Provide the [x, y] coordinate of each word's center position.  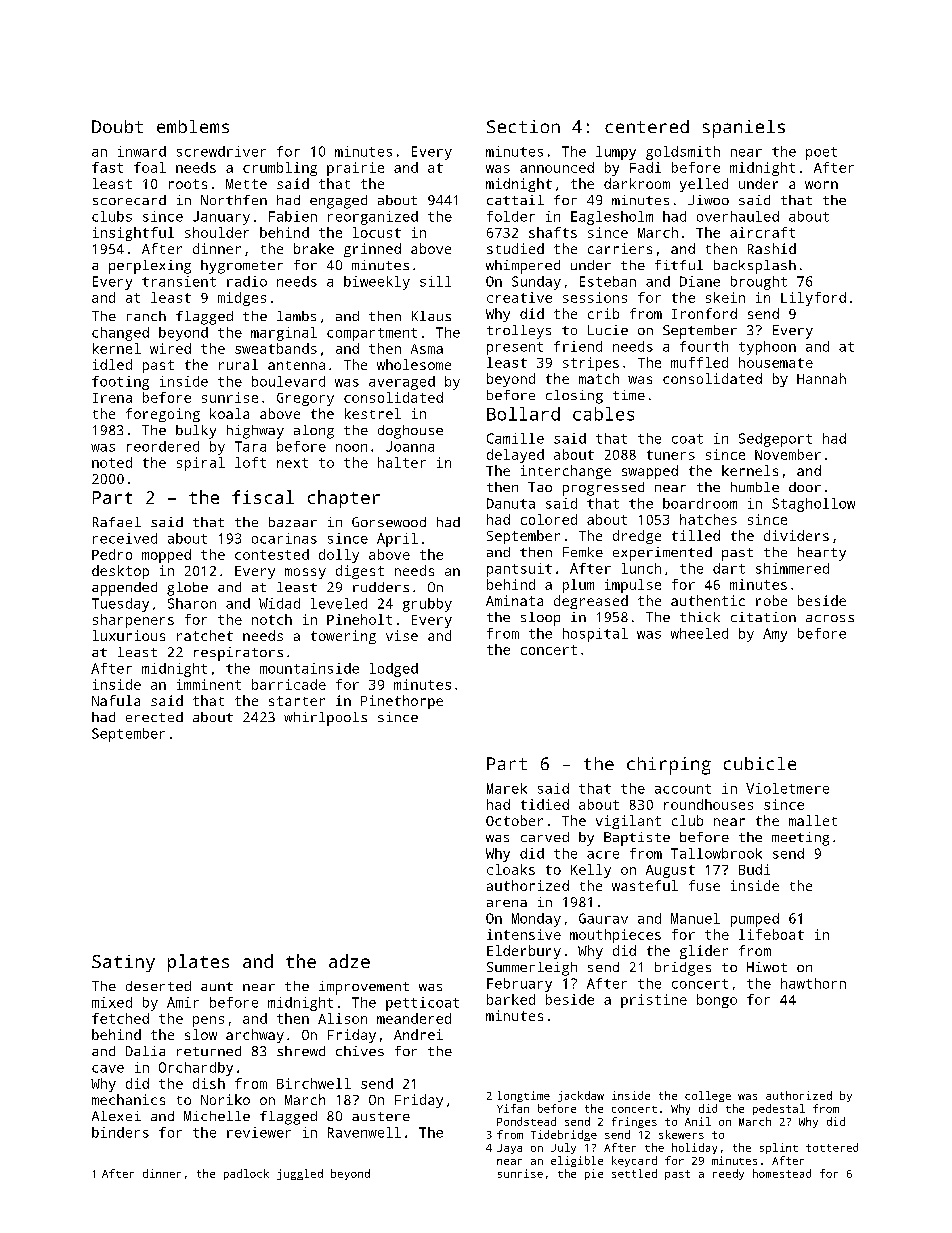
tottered [832, 1147]
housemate [776, 362]
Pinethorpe [402, 702]
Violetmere [787, 788]
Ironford [704, 313]
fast [107, 167]
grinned [372, 250]
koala [229, 413]
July [563, 1148]
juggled [300, 1174]
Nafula [116, 700]
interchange [566, 472]
